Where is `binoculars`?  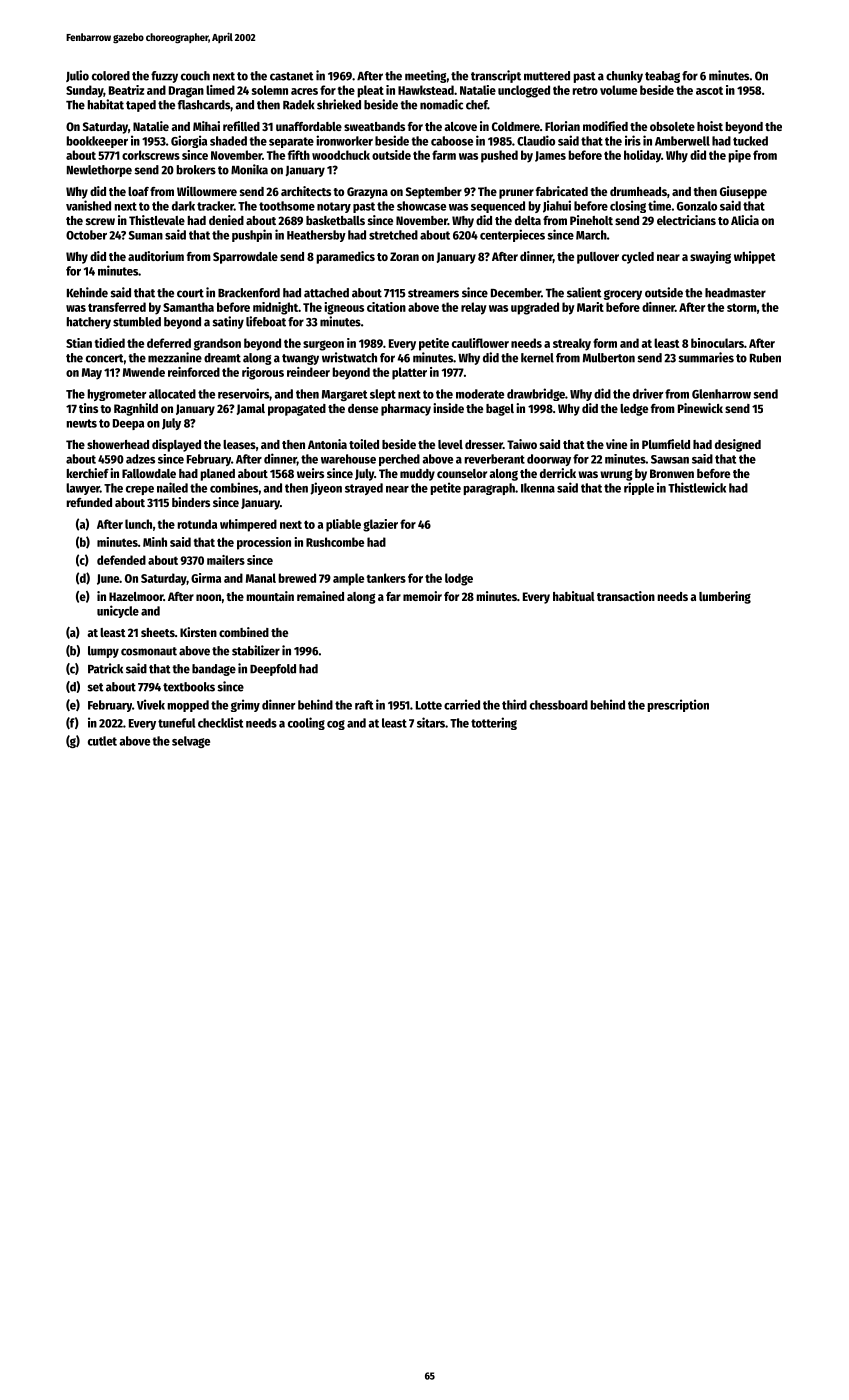
binoculars is located at coordinates (717, 343).
